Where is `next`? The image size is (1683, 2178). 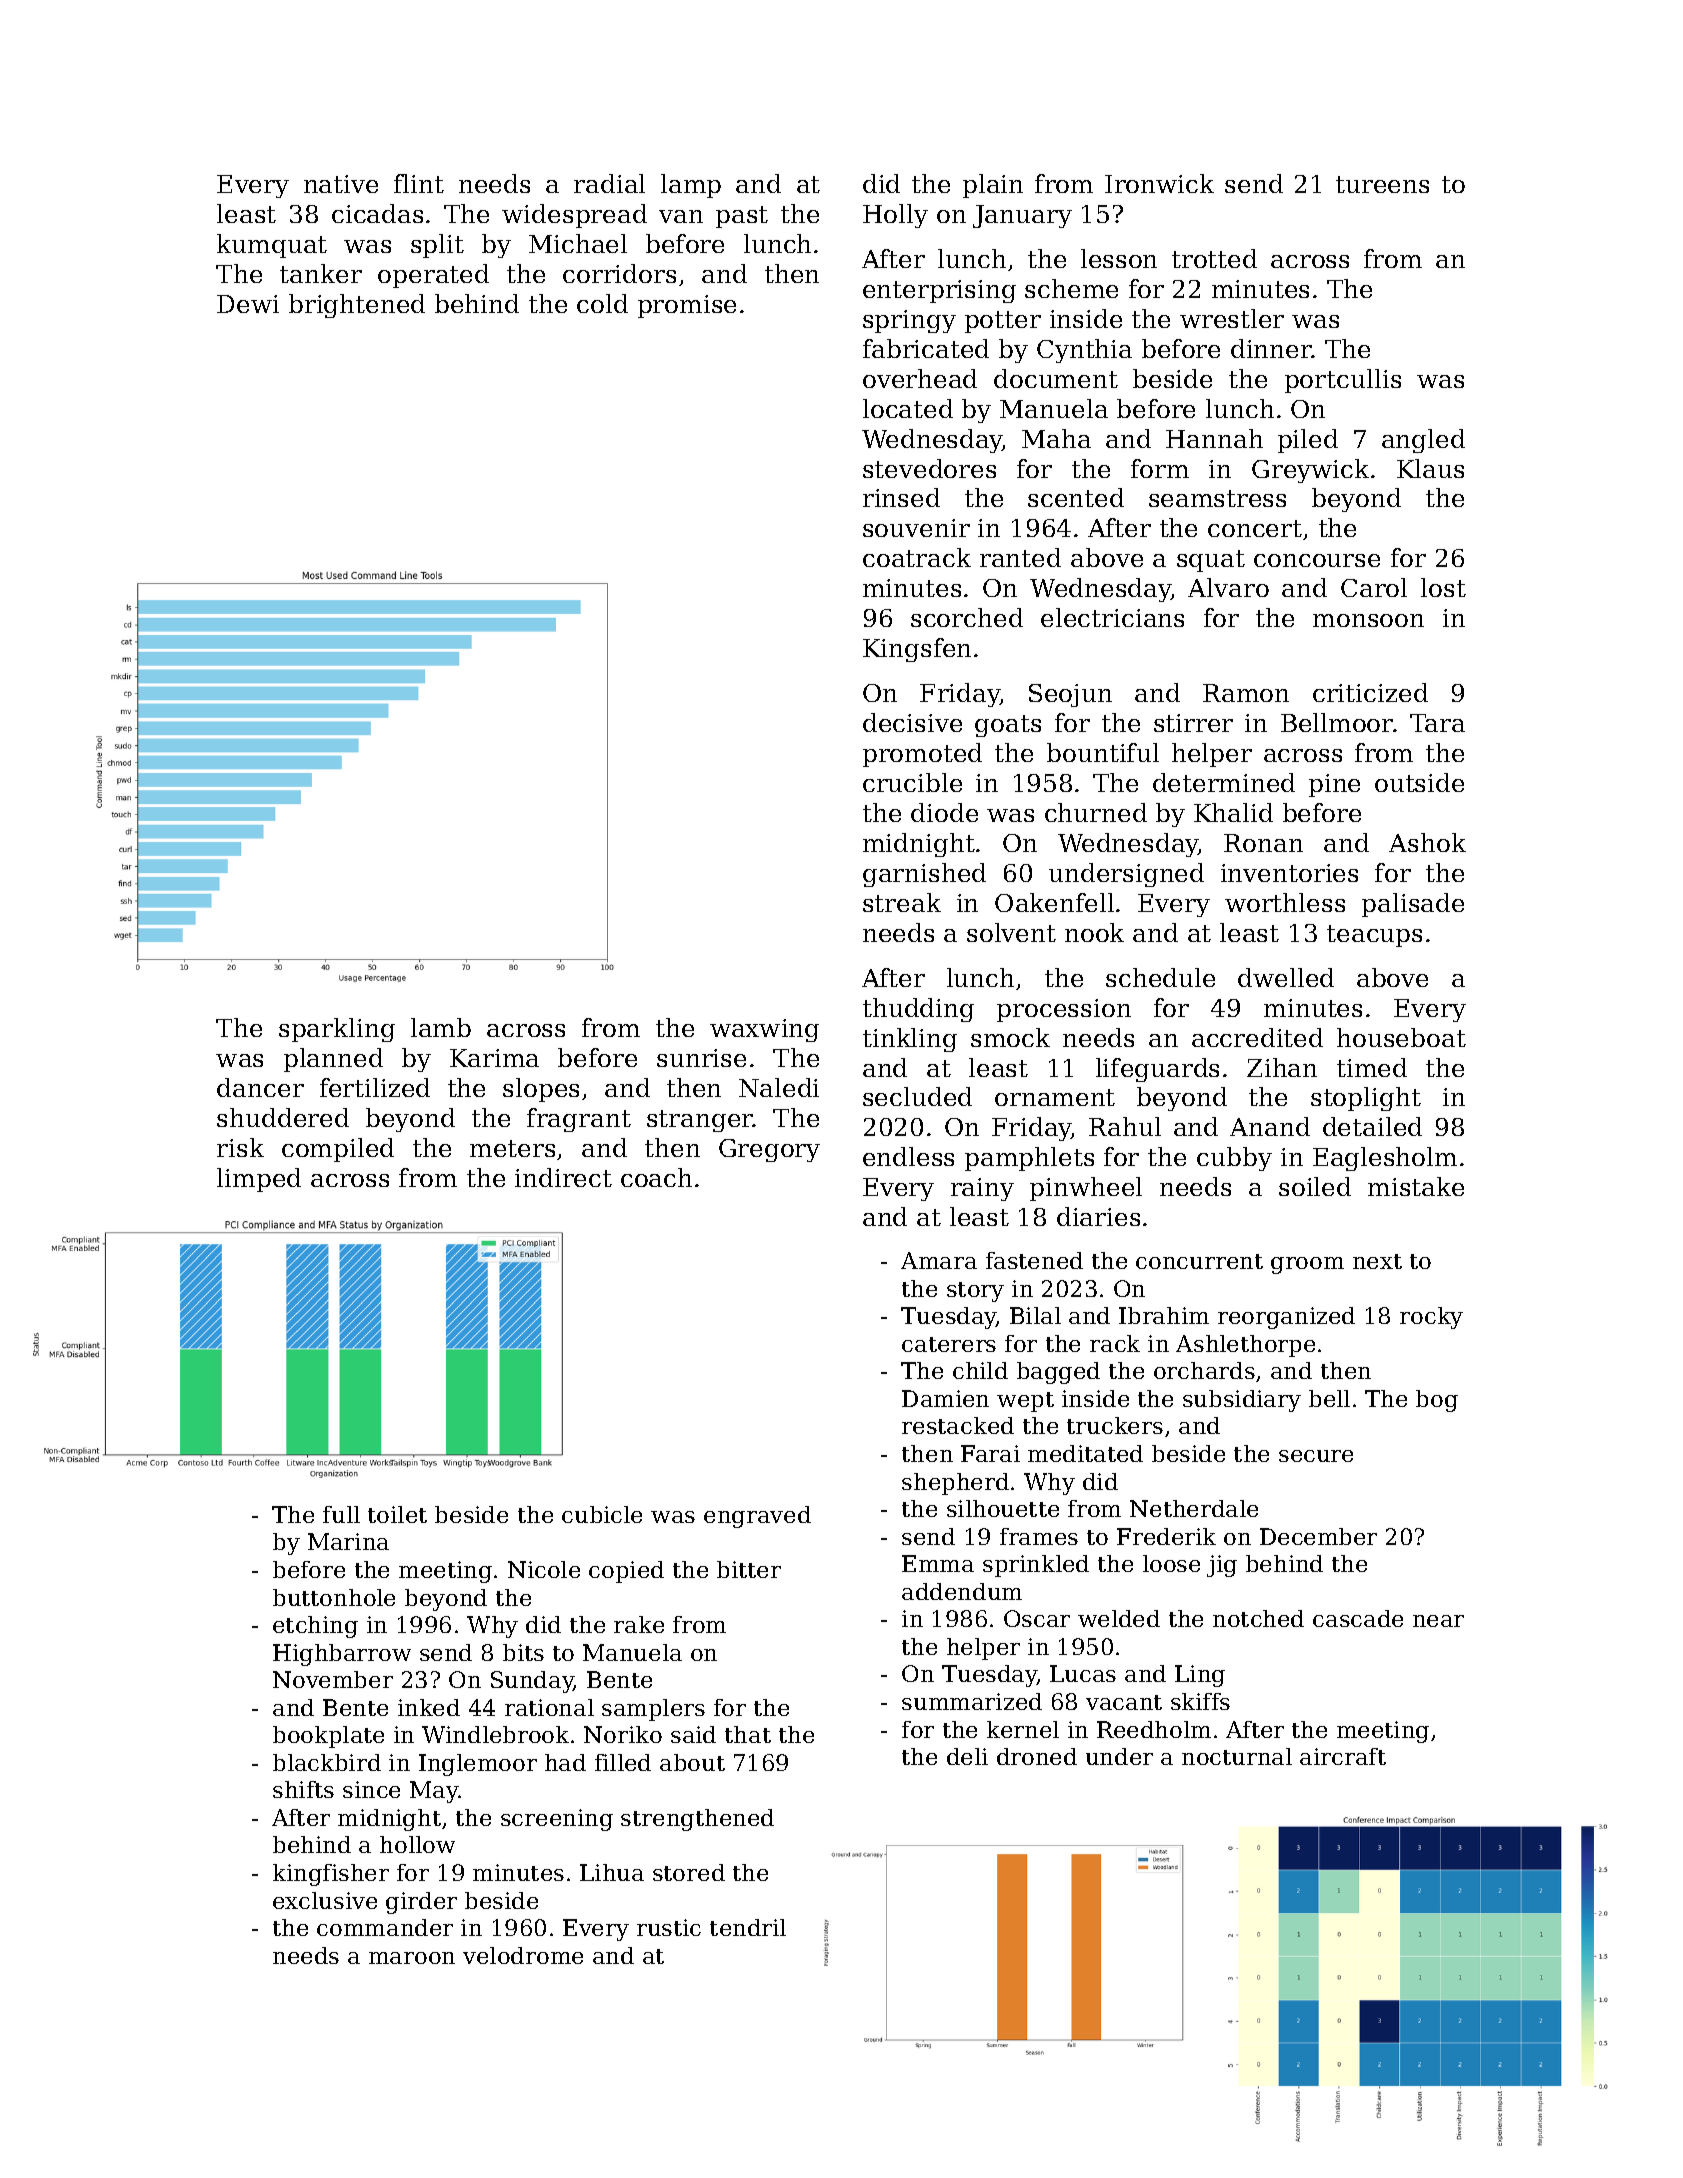 next is located at coordinates (1377, 1261).
